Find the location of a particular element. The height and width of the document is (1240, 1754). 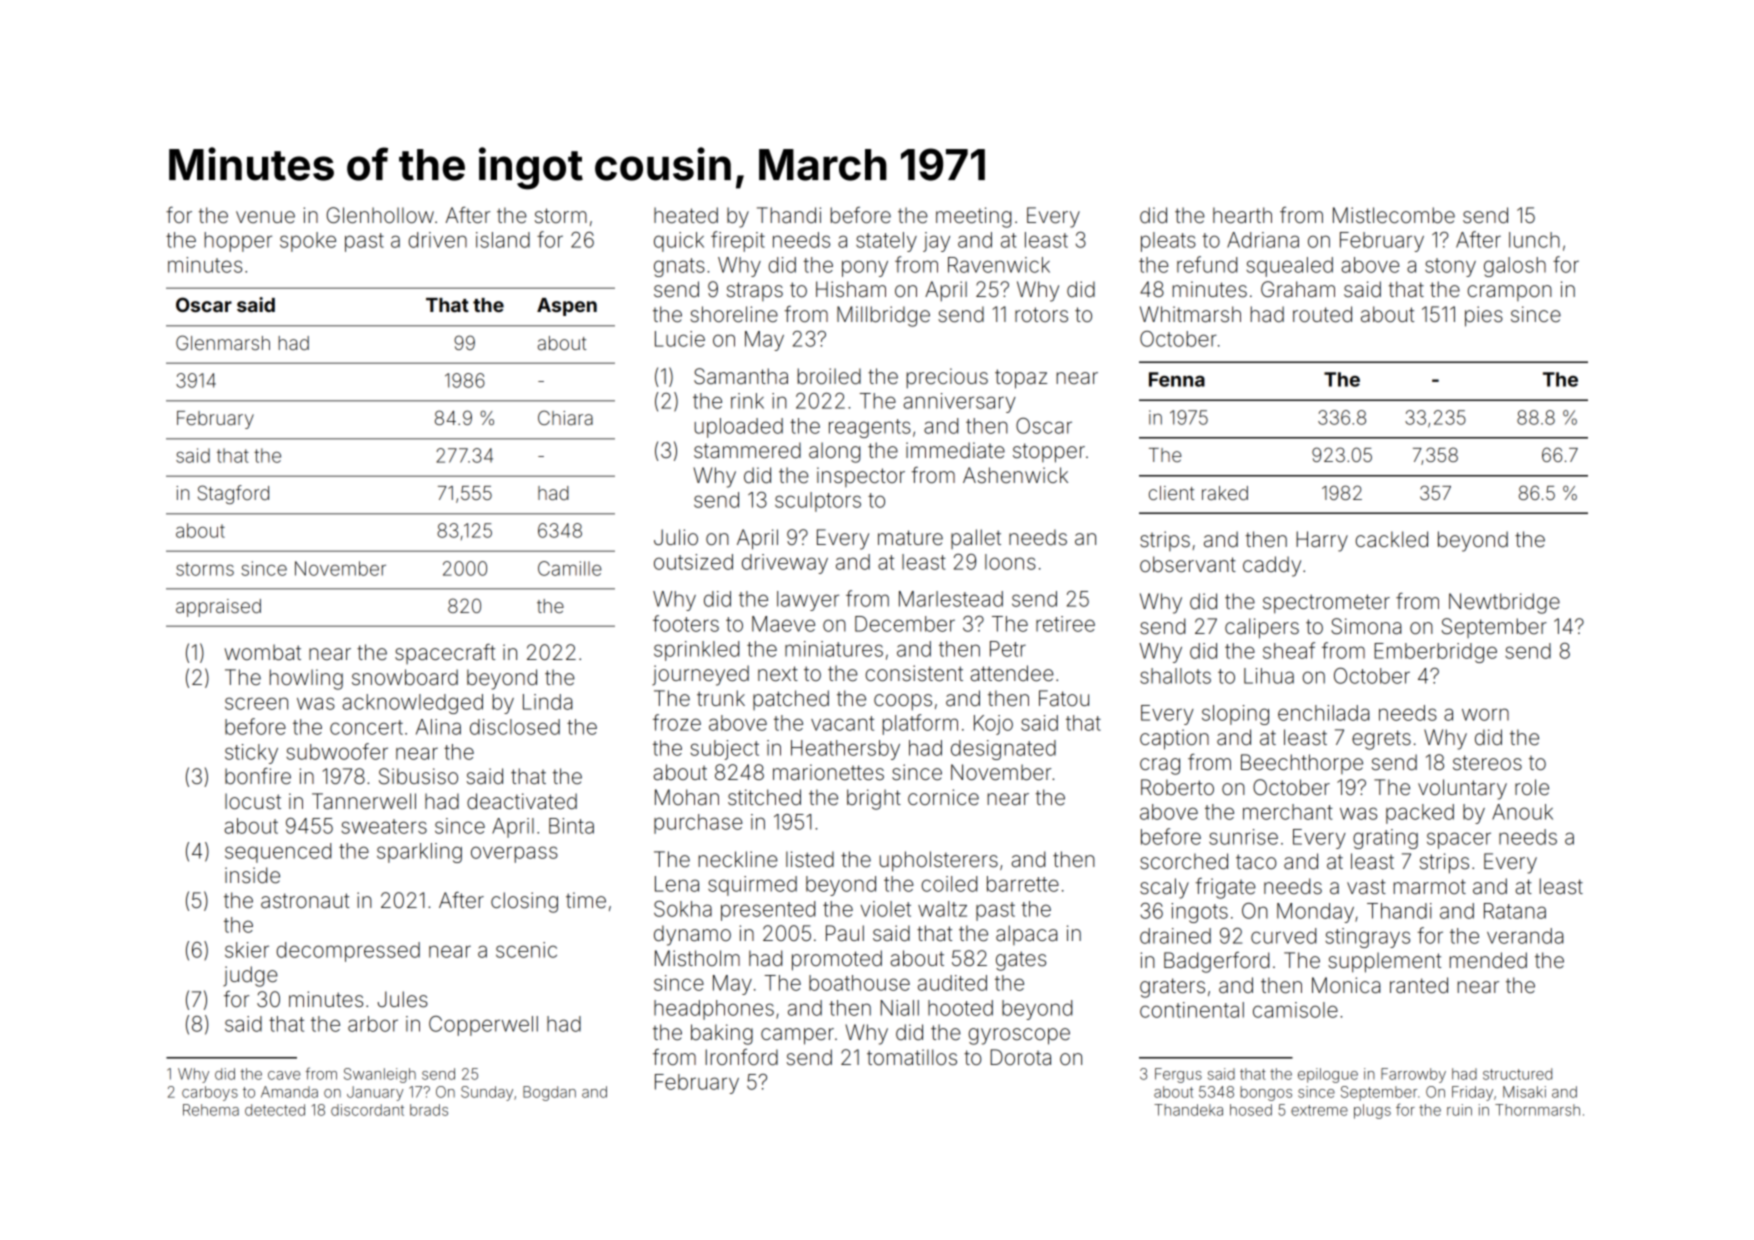

next is located at coordinates (778, 674).
